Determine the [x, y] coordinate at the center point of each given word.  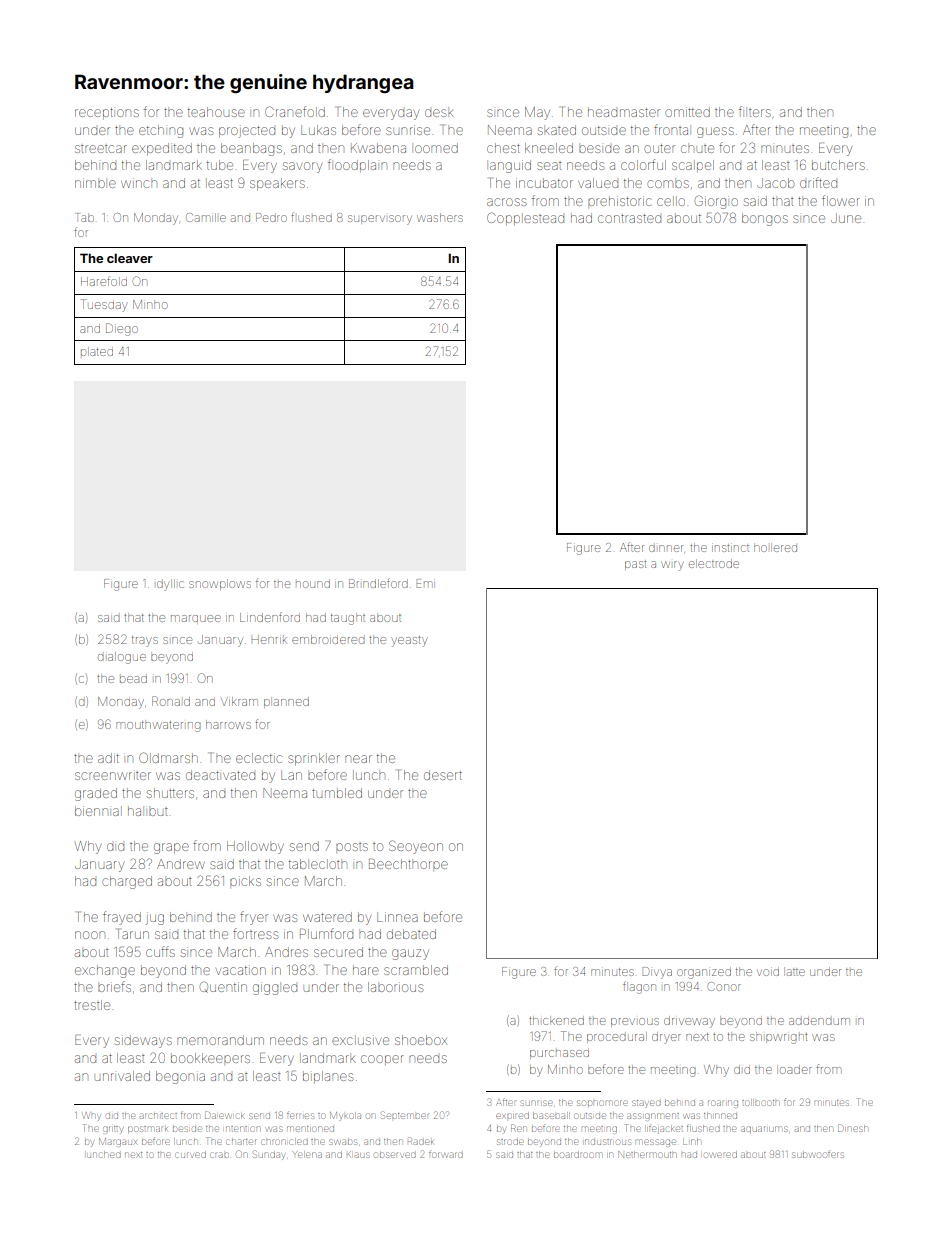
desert [443, 775]
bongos [765, 219]
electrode [714, 563]
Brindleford [378, 583]
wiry [672, 566]
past [635, 565]
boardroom [578, 1154]
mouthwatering [158, 726]
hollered [775, 547]
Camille [206, 217]
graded [96, 794]
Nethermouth [647, 1154]
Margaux [117, 1141]
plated [97, 351]
